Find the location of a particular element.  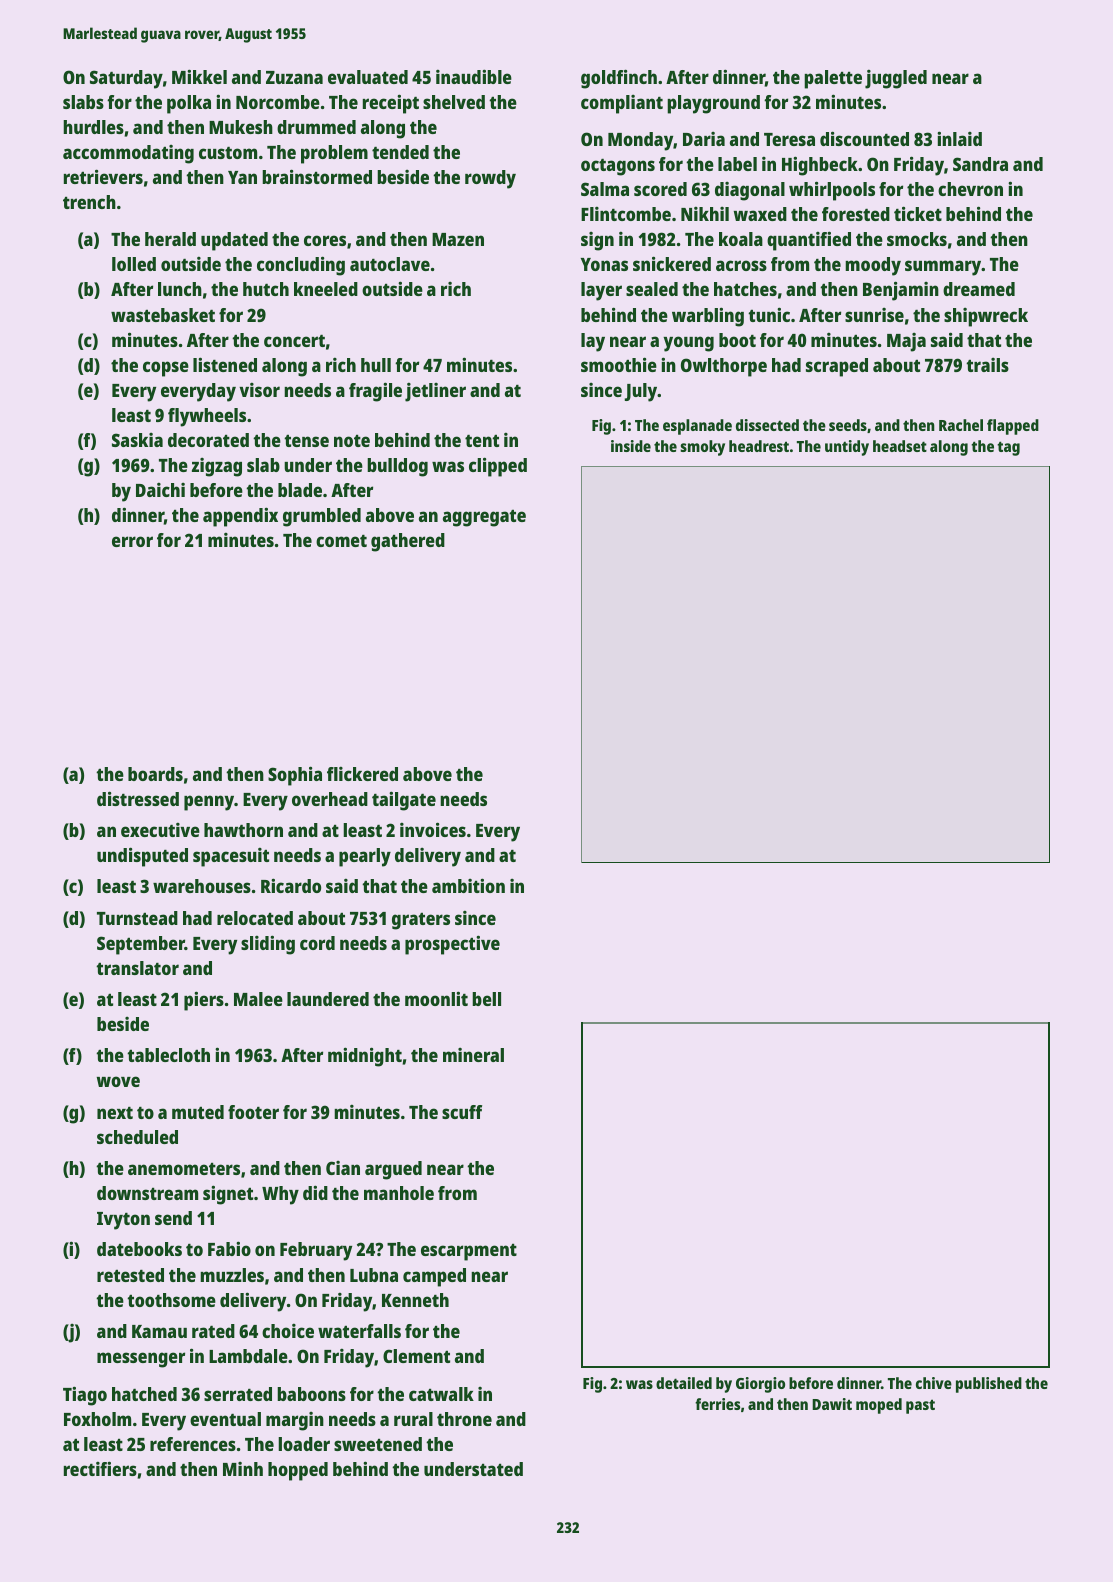

scuff is located at coordinates (462, 1112).
